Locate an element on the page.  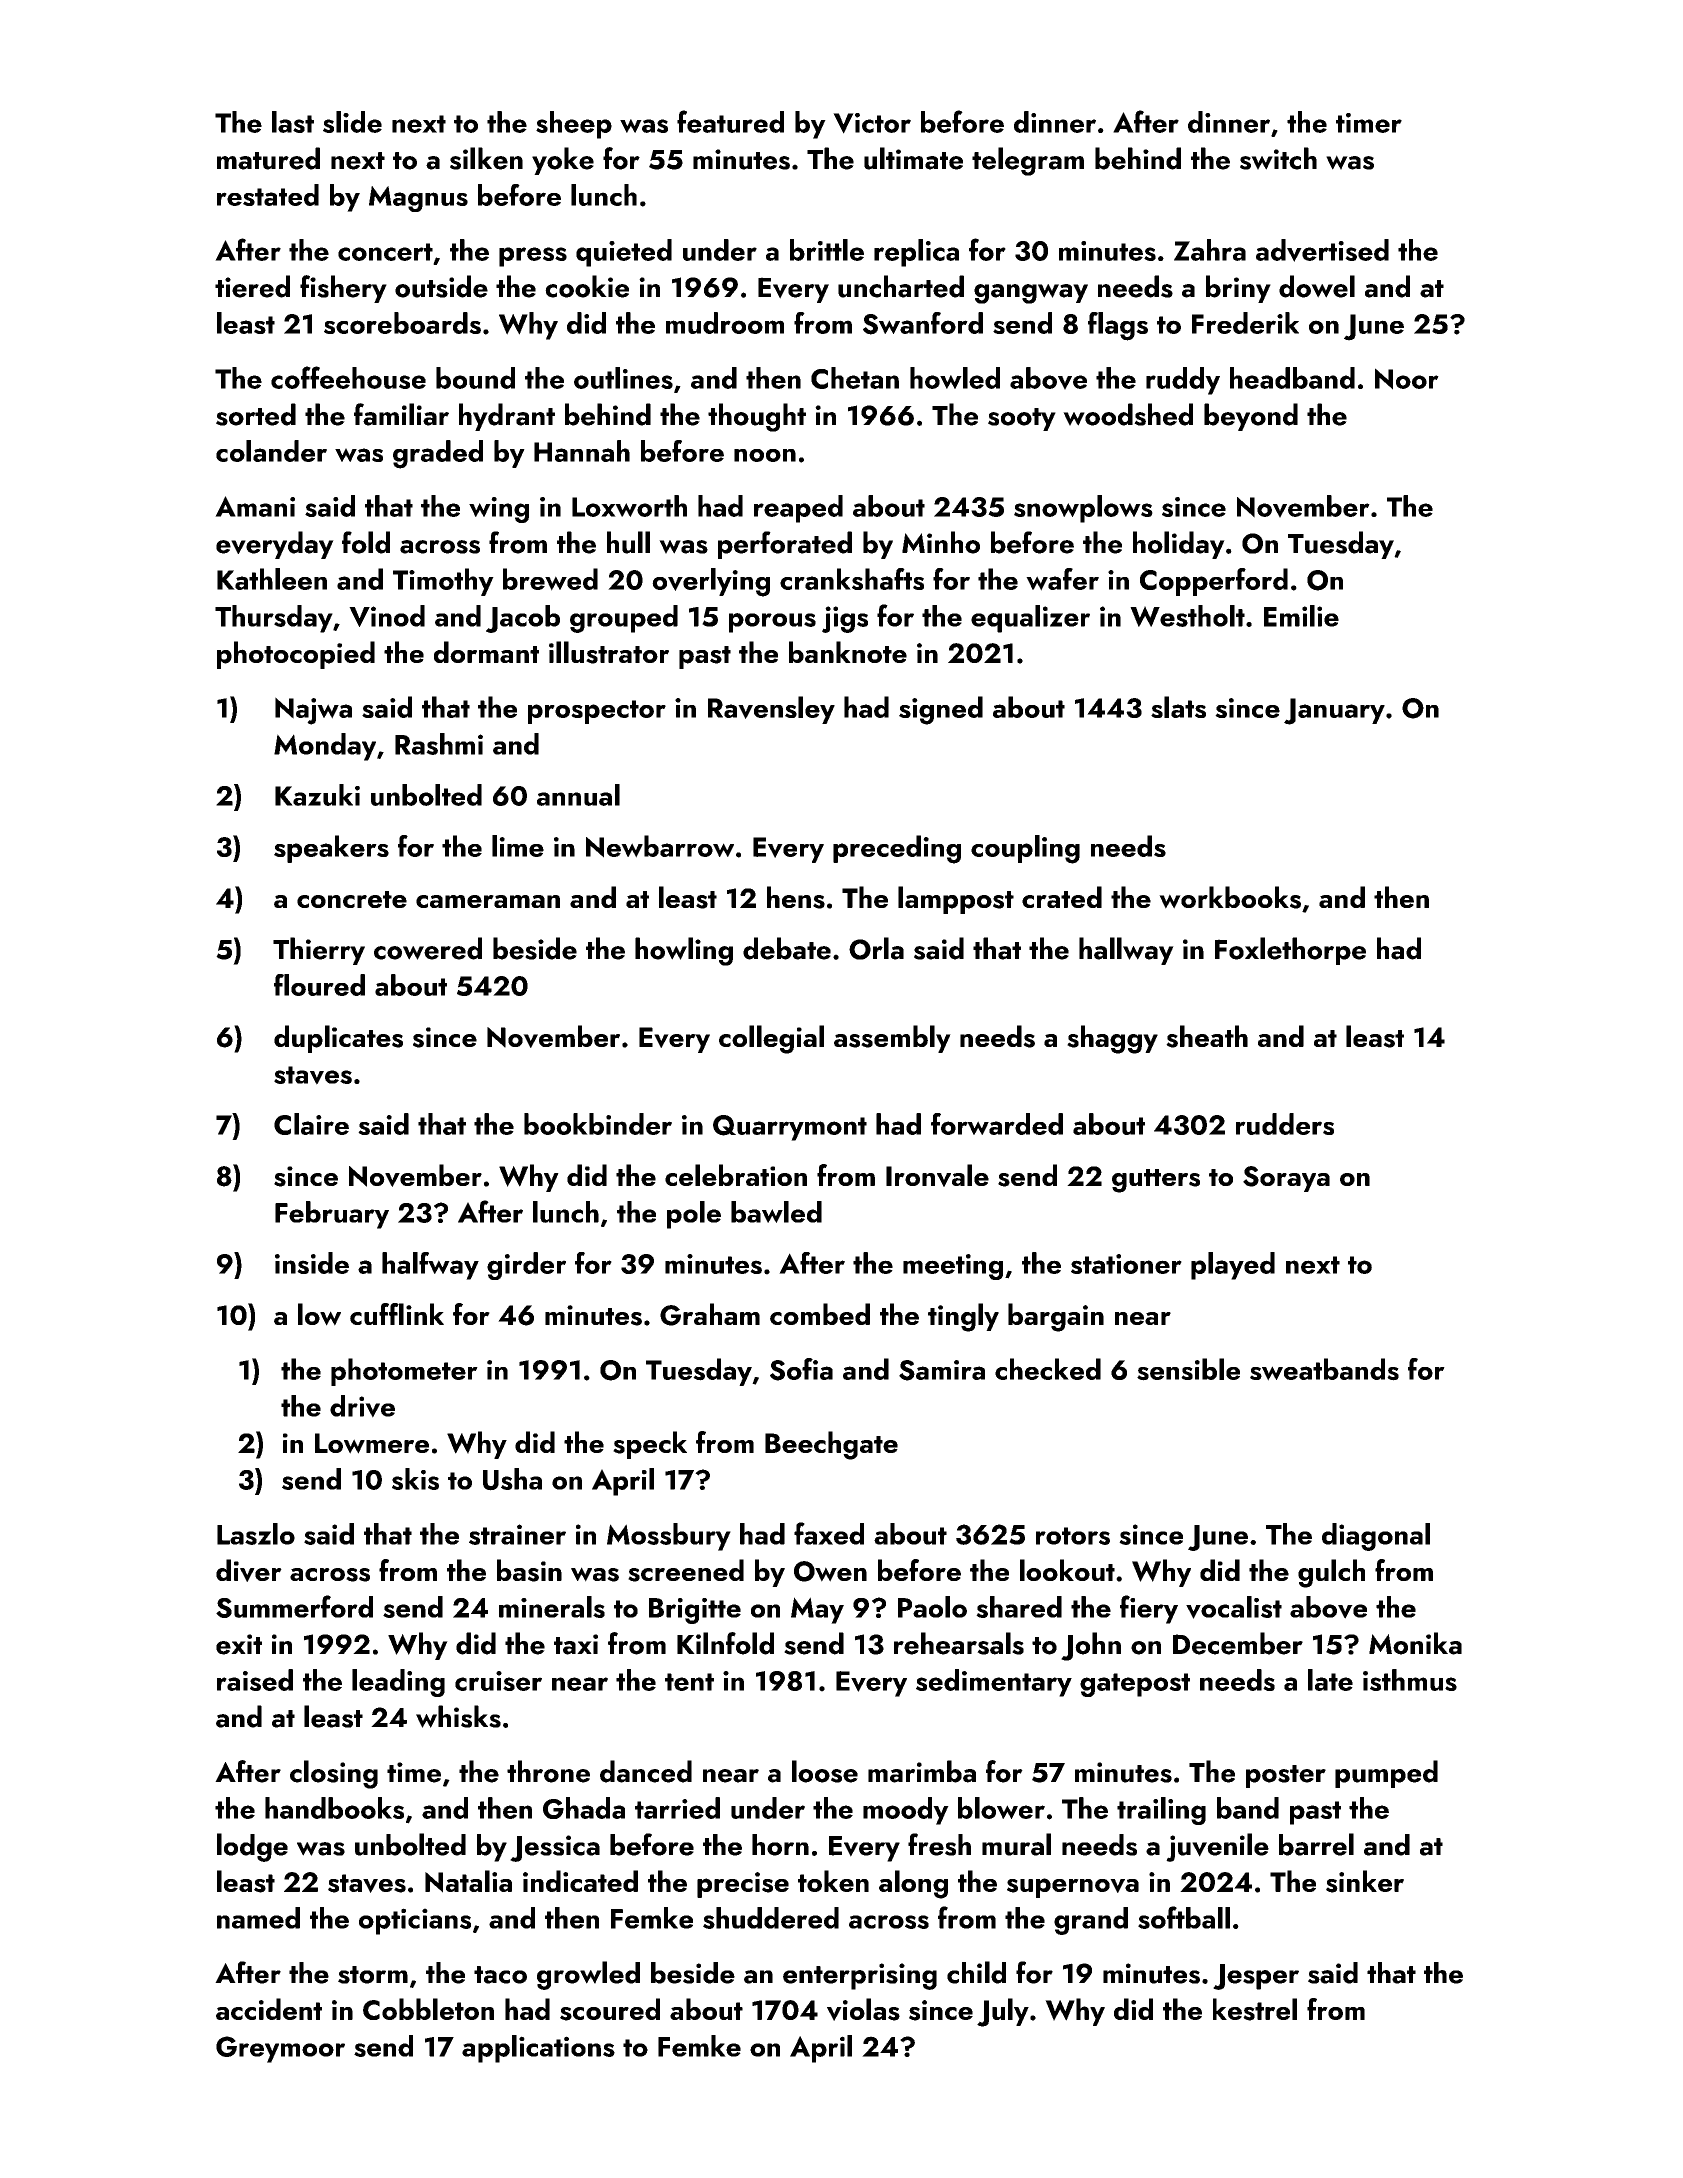
signed is located at coordinates (941, 710).
